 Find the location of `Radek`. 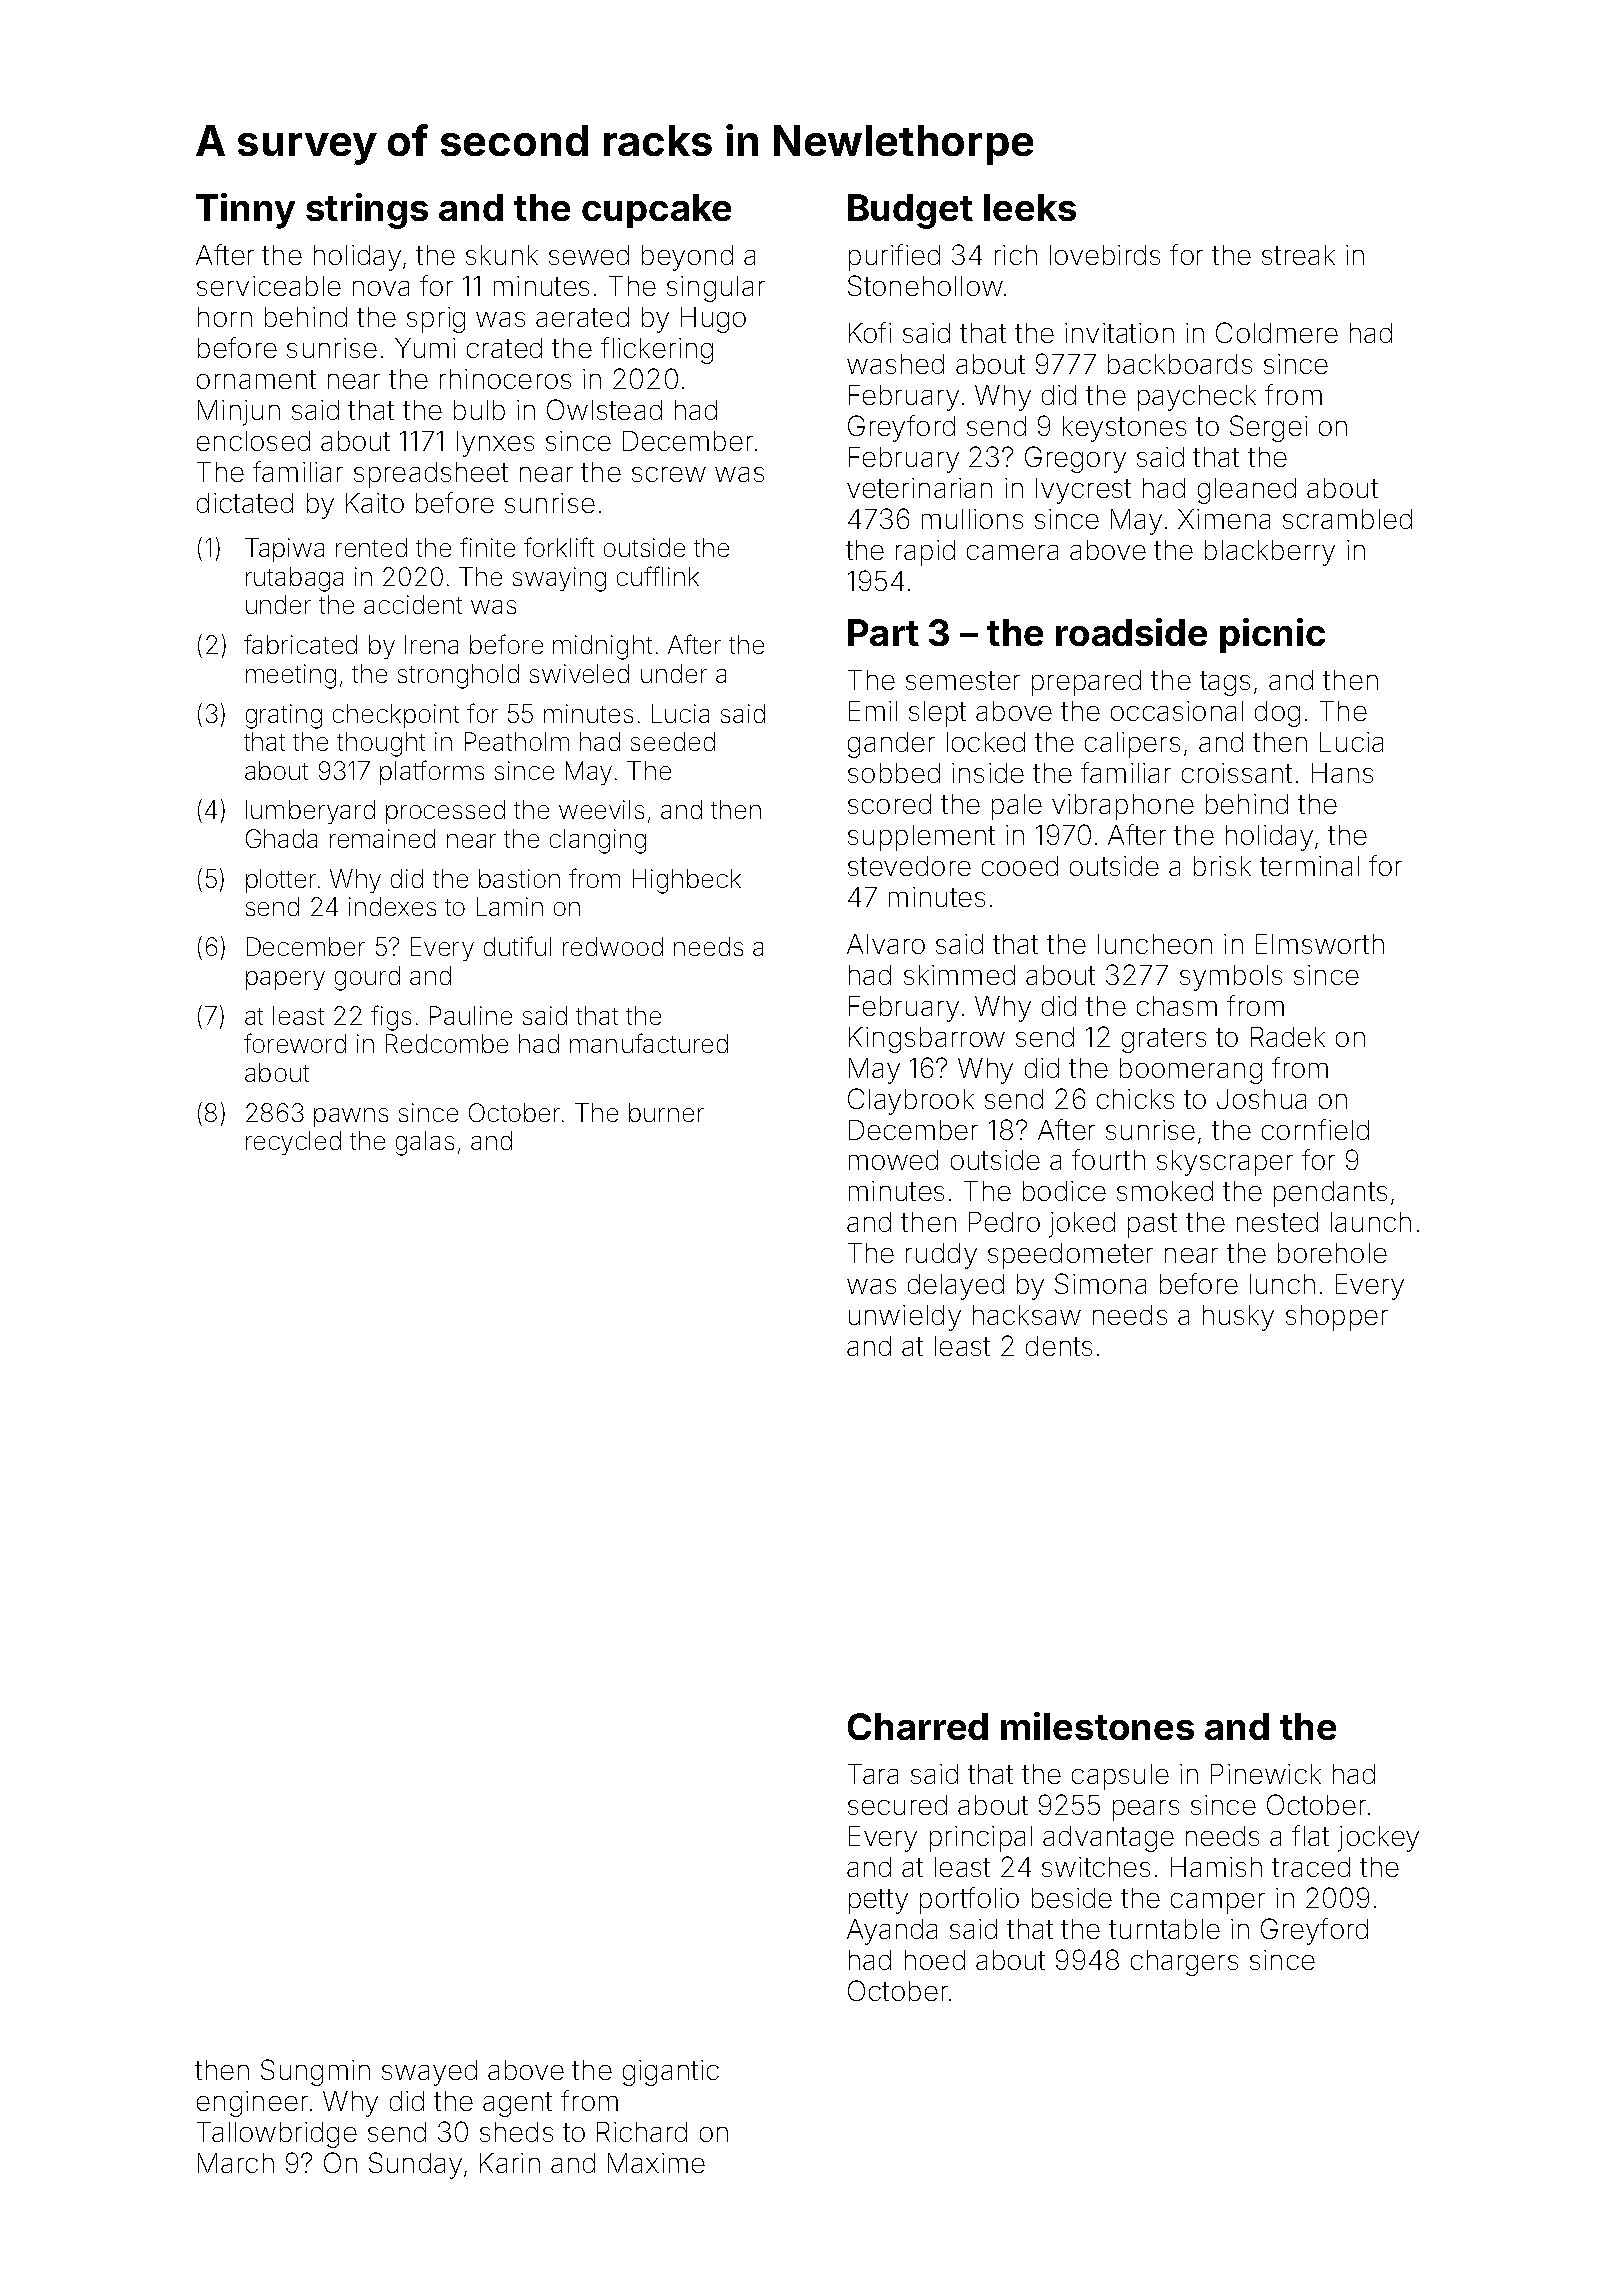

Radek is located at coordinates (1288, 1037).
